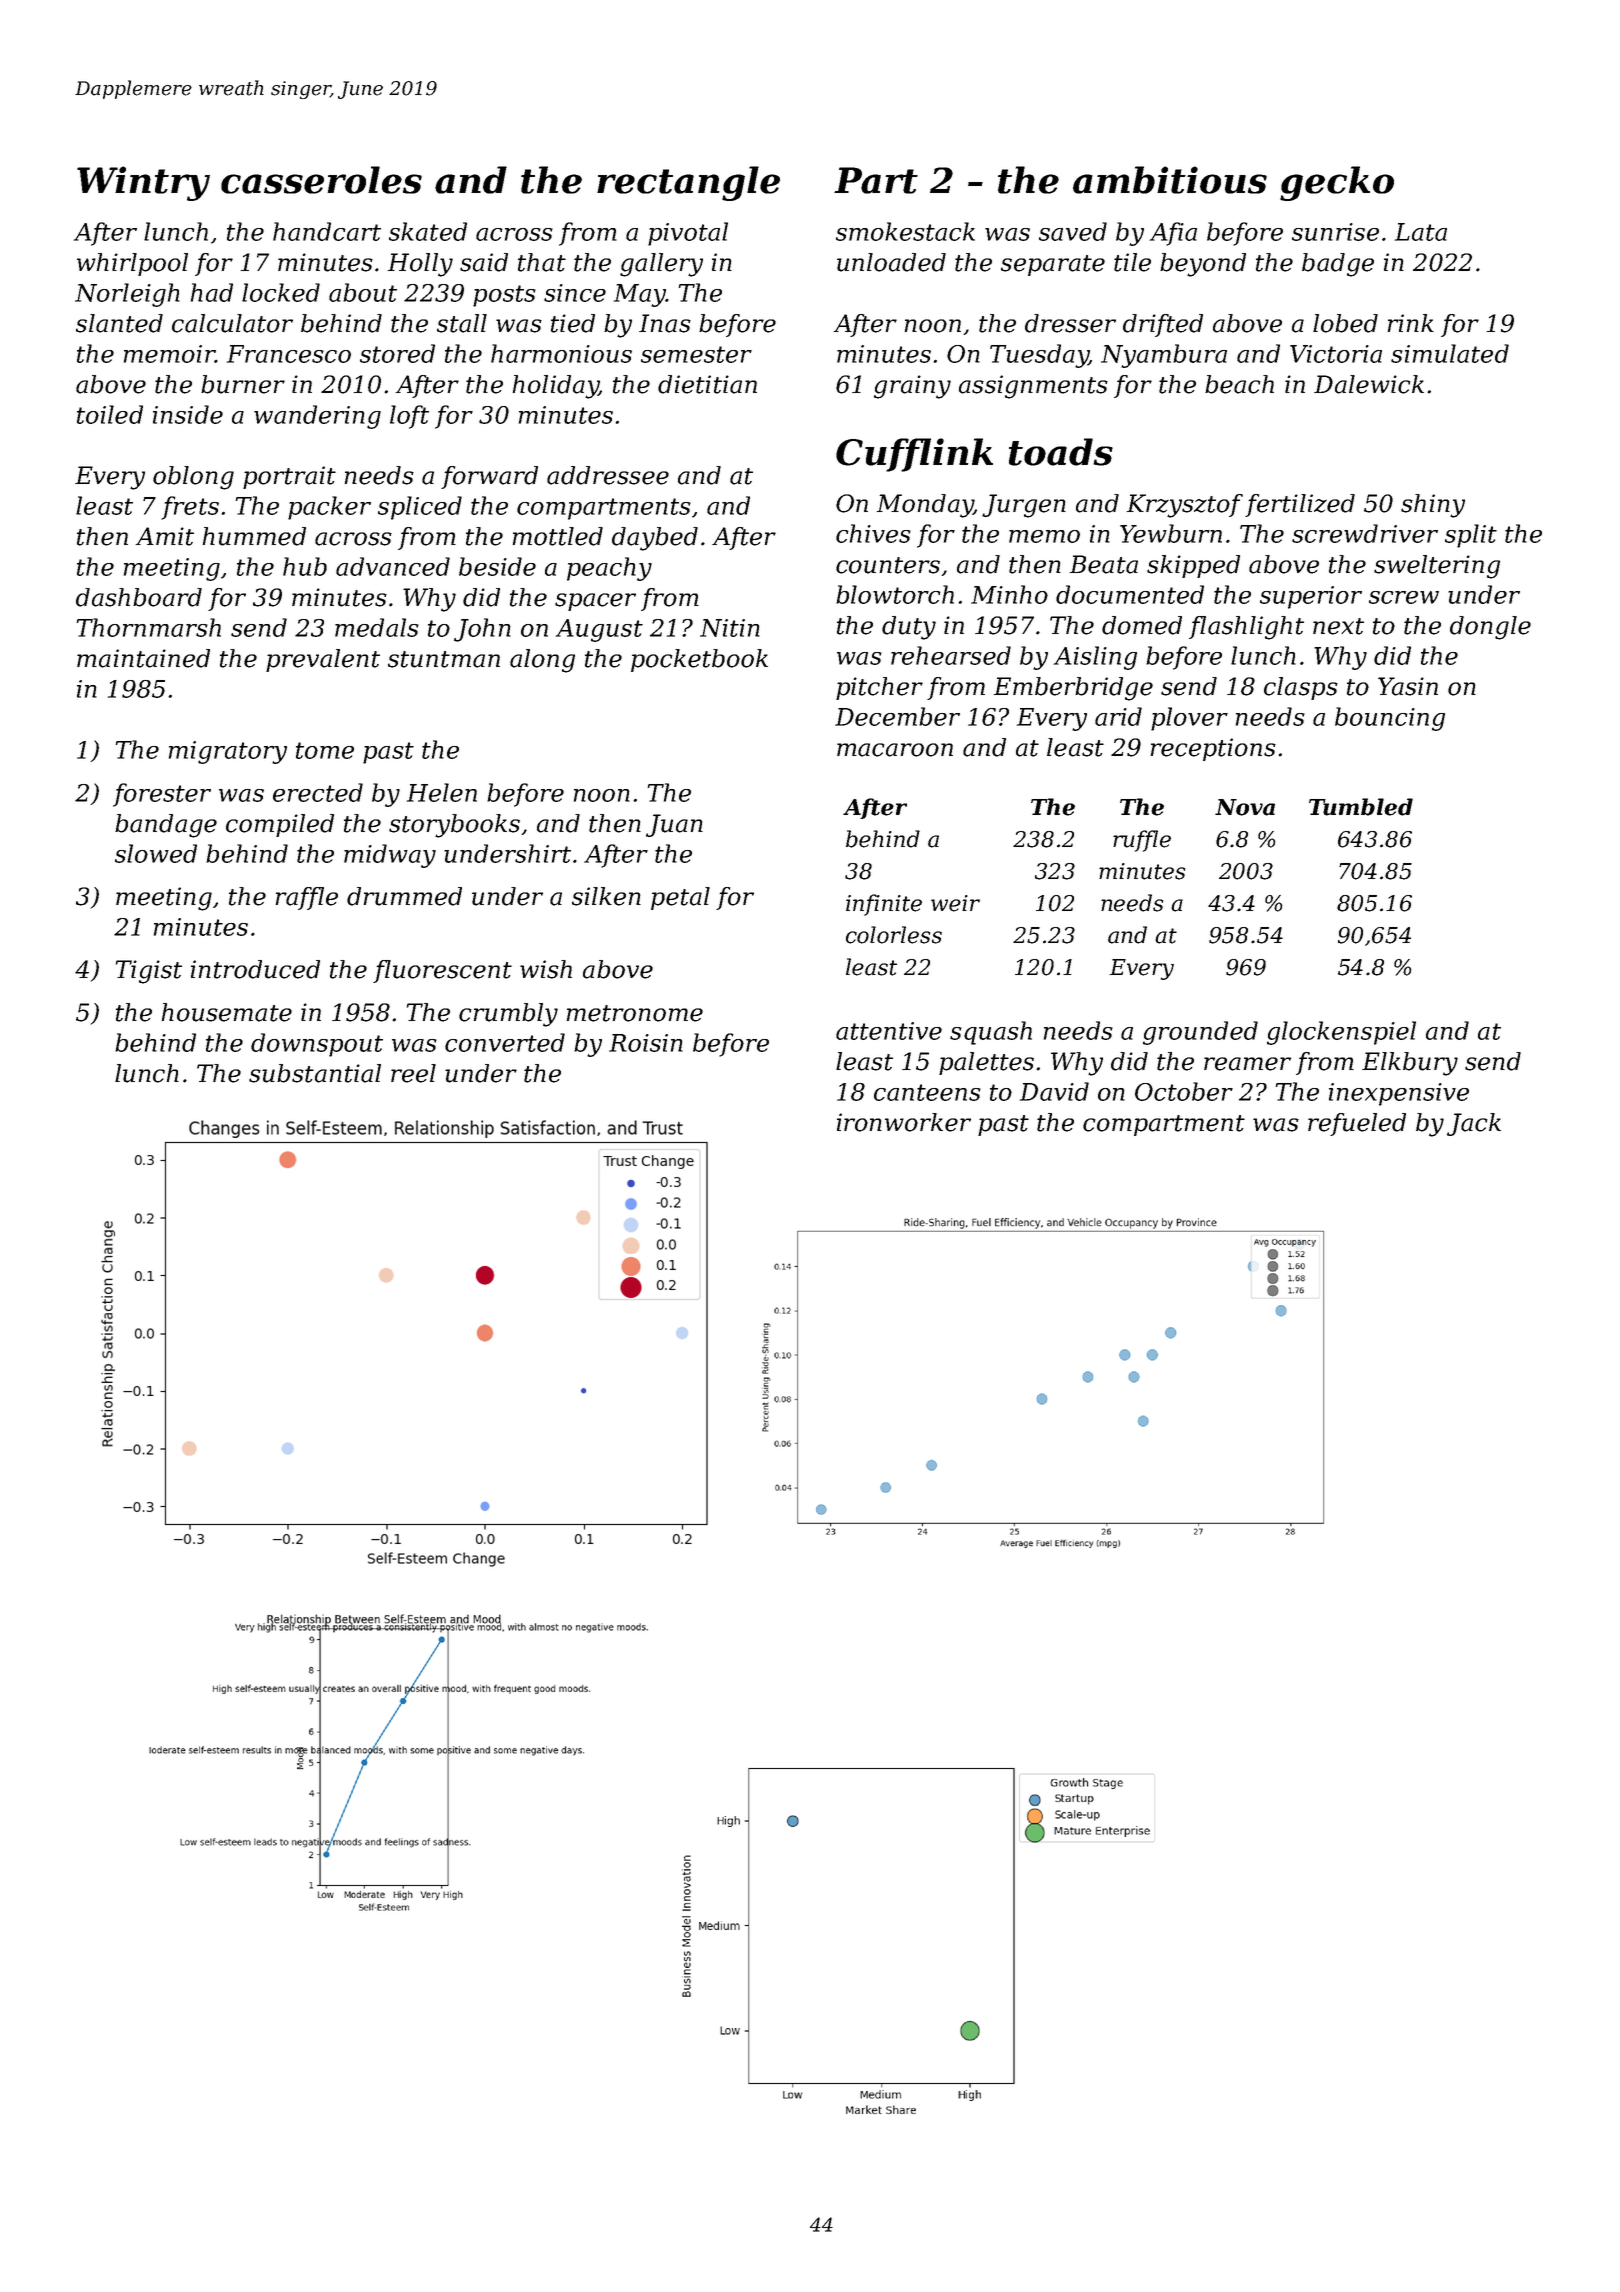  I want to click on substantial, so click(315, 1073).
